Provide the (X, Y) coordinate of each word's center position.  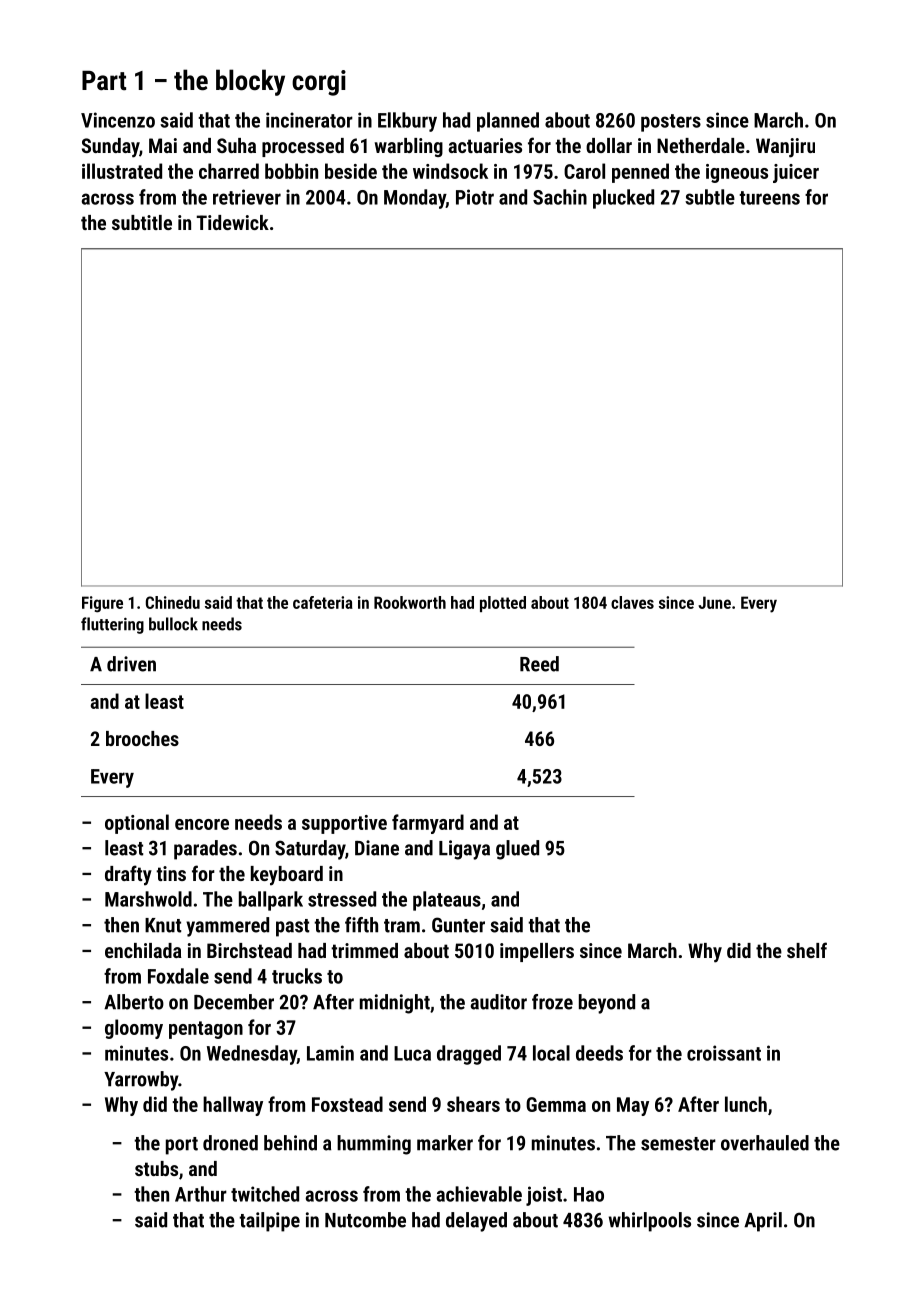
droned (230, 1143)
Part (104, 81)
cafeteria (323, 602)
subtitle (142, 222)
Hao (589, 1194)
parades (205, 850)
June (714, 602)
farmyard (428, 824)
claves (632, 602)
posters (671, 123)
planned (508, 122)
